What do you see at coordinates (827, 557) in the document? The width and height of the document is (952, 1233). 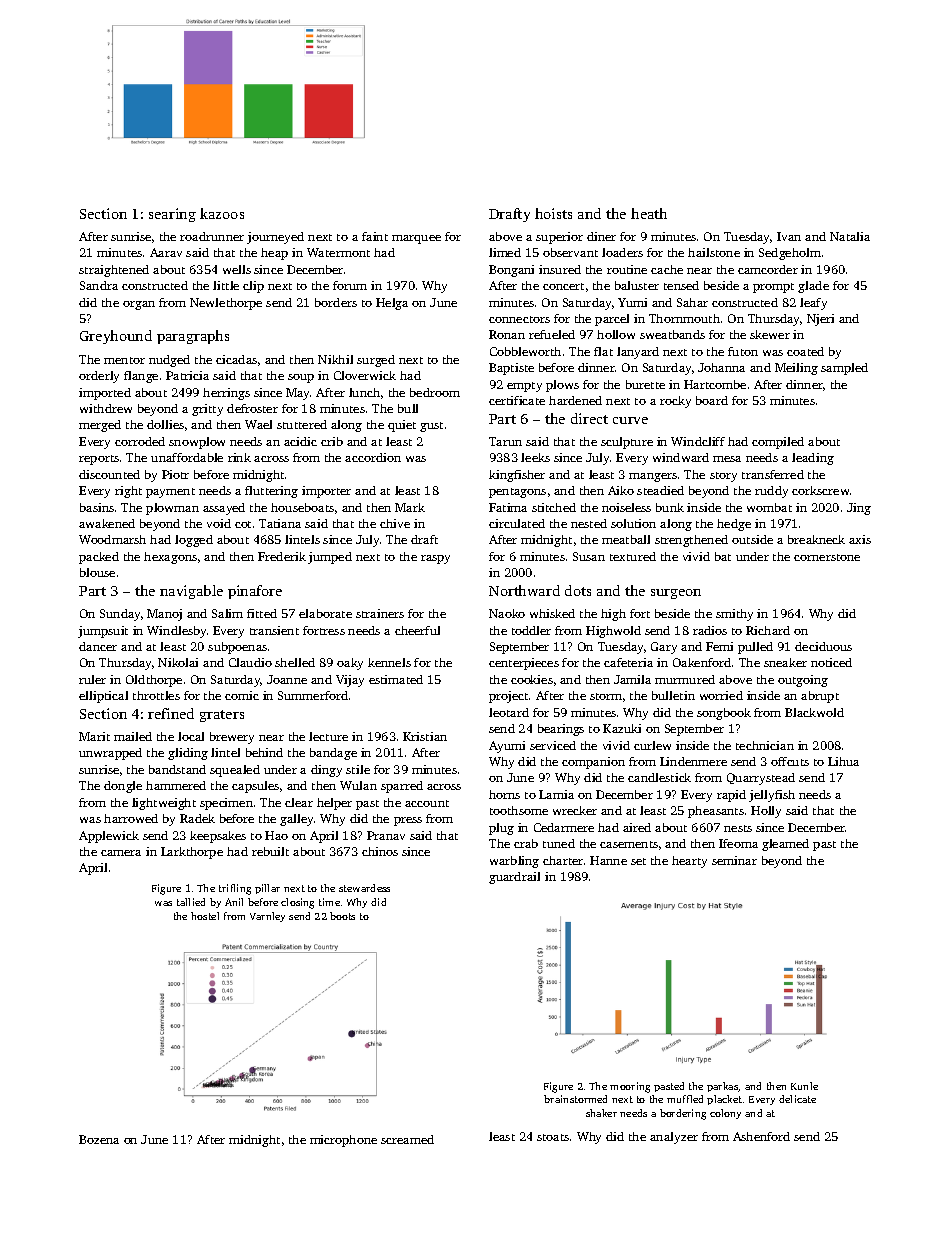 I see `cornerstone` at bounding box center [827, 557].
